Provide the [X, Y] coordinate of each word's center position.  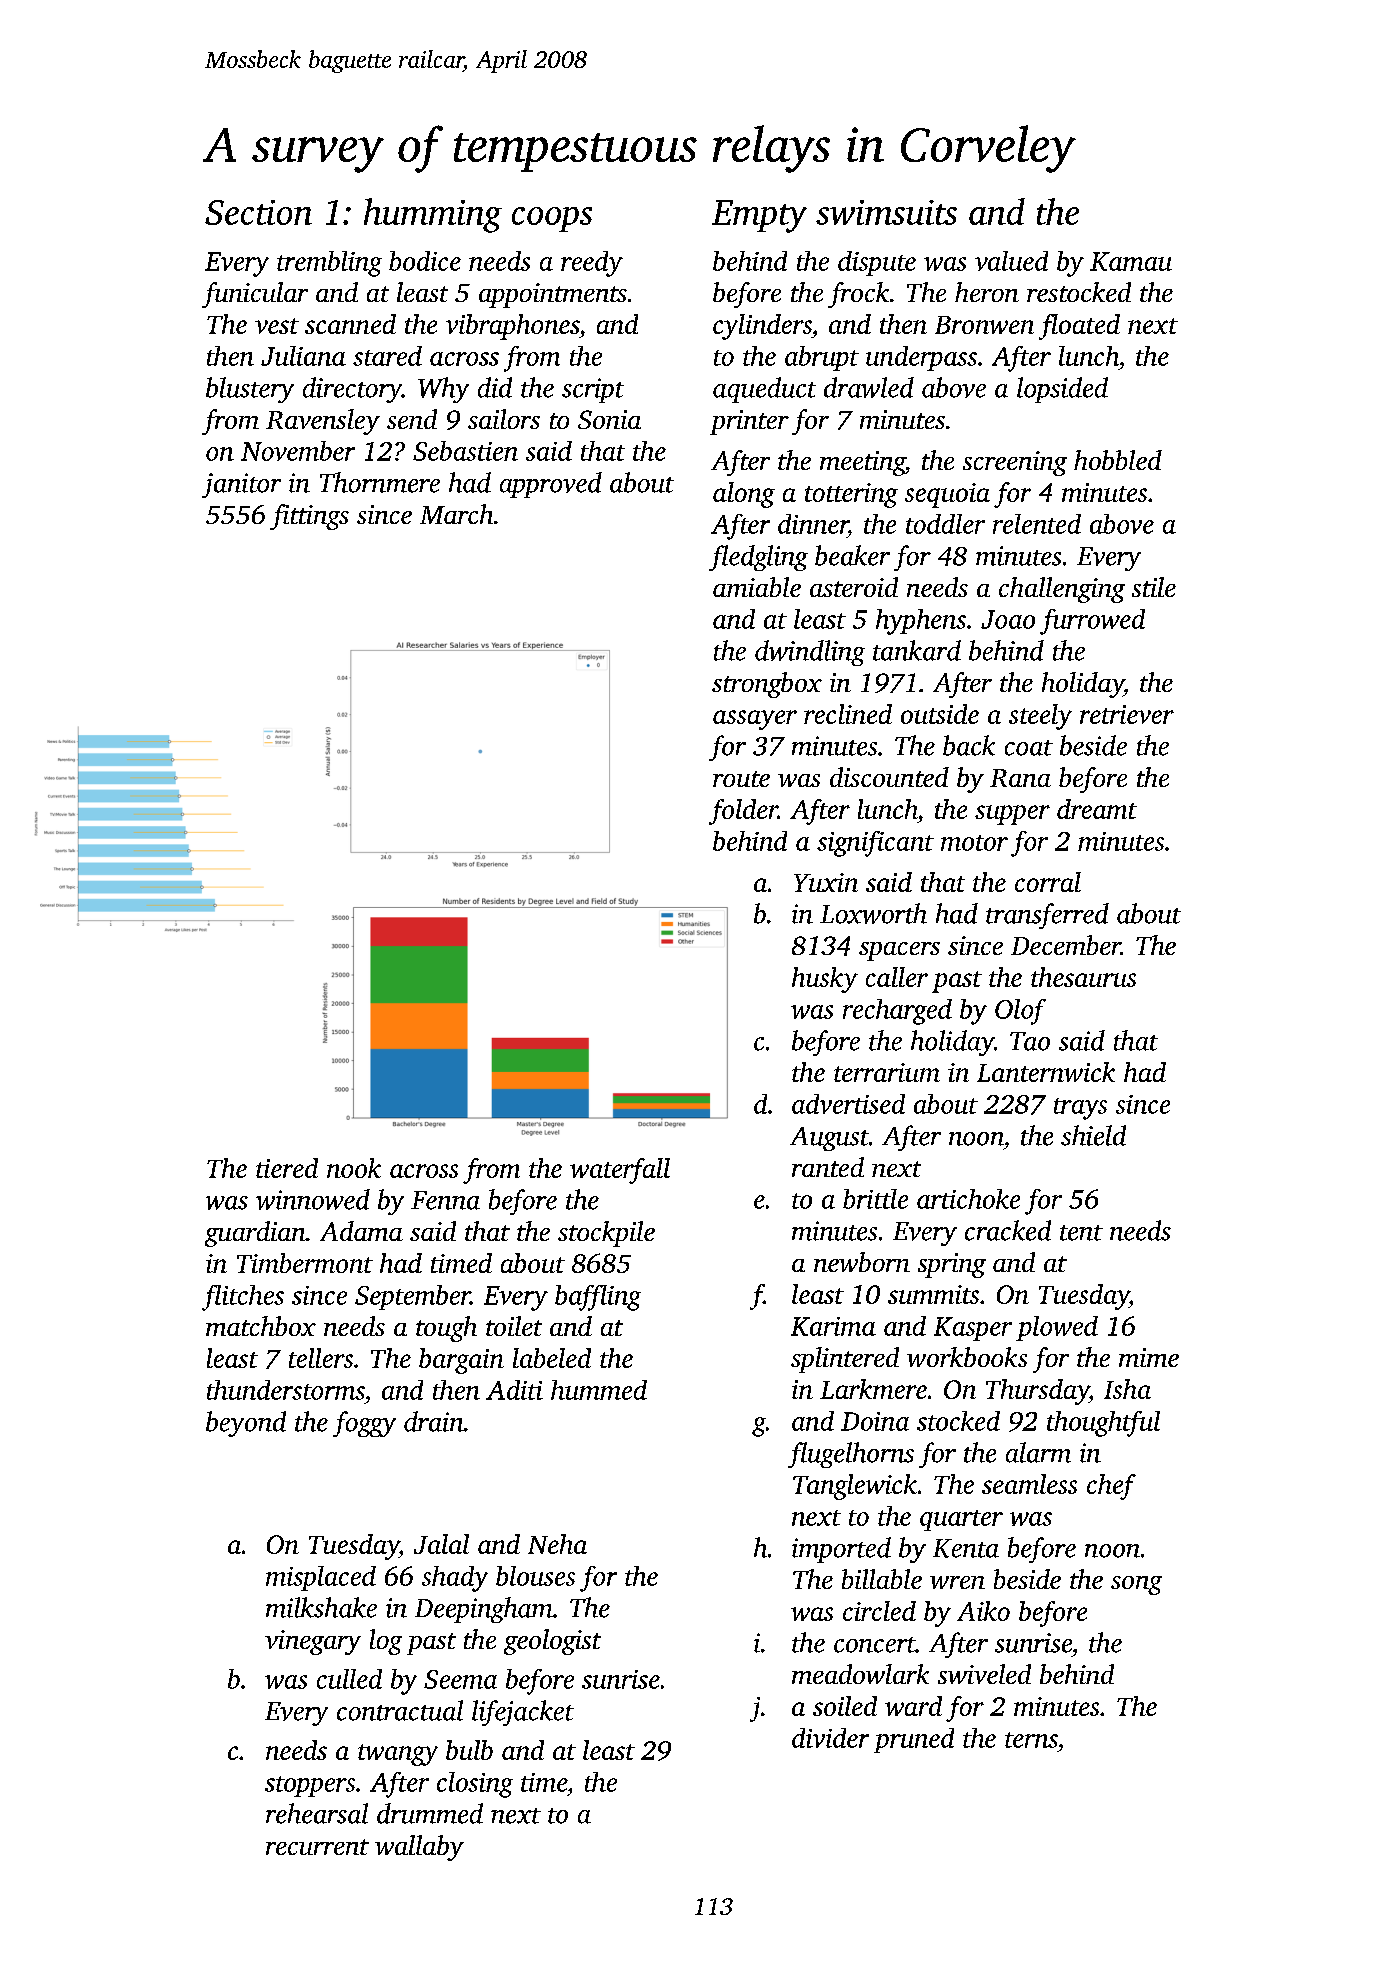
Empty [759, 216]
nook [354, 1168]
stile [1154, 587]
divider [830, 1738]
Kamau [1131, 261]
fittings [309, 517]
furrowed [1092, 622]
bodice [425, 261]
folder [743, 812]
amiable [757, 587]
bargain [461, 1361]
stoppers [310, 1786]
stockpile [606, 1234]
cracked [1008, 1230]
